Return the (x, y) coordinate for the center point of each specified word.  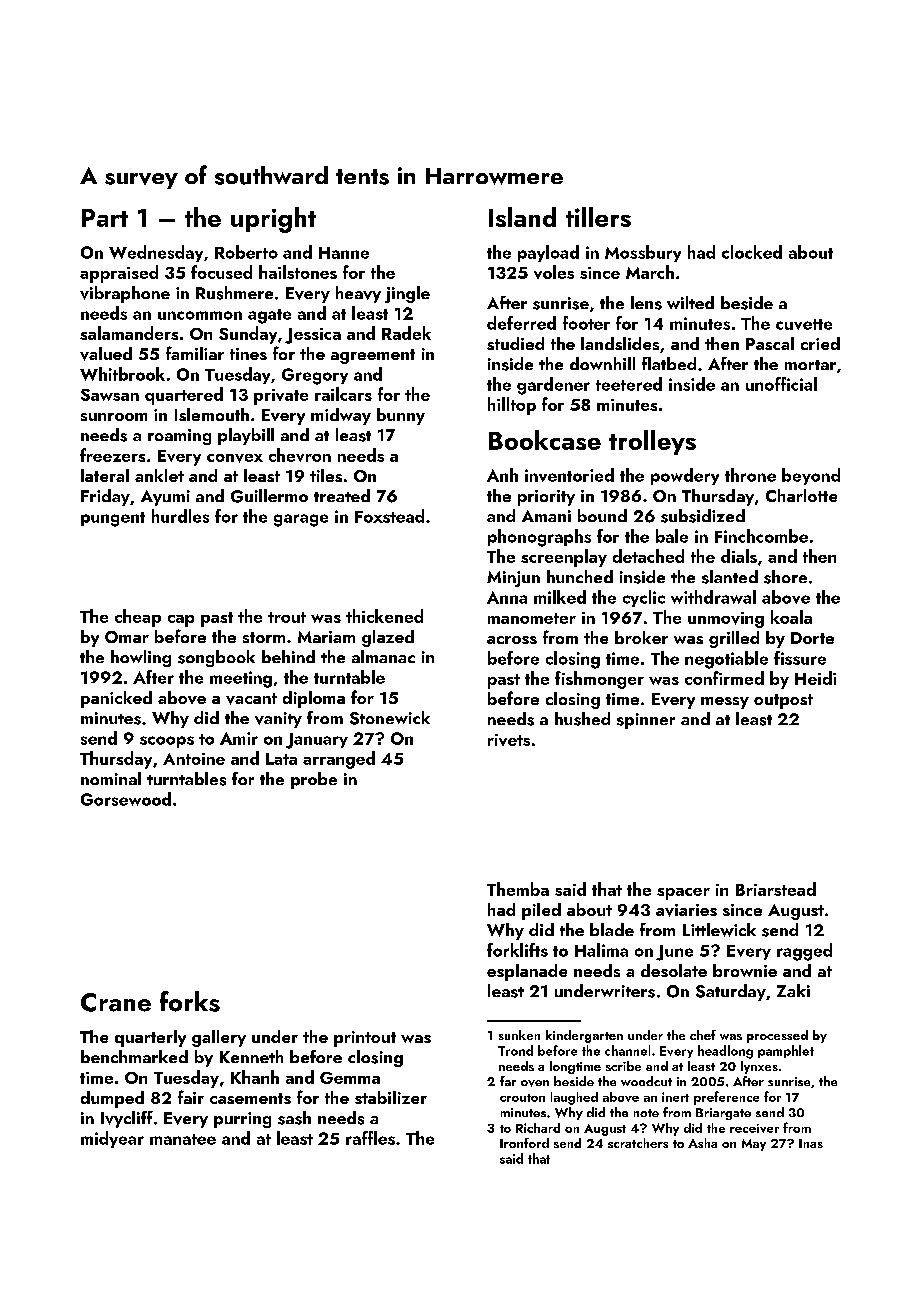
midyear (112, 1139)
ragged (804, 952)
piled (541, 911)
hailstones (298, 272)
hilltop (512, 406)
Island (522, 217)
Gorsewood (126, 799)
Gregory (315, 376)
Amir (239, 738)
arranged (339, 760)
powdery (685, 476)
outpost (783, 701)
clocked (752, 252)
